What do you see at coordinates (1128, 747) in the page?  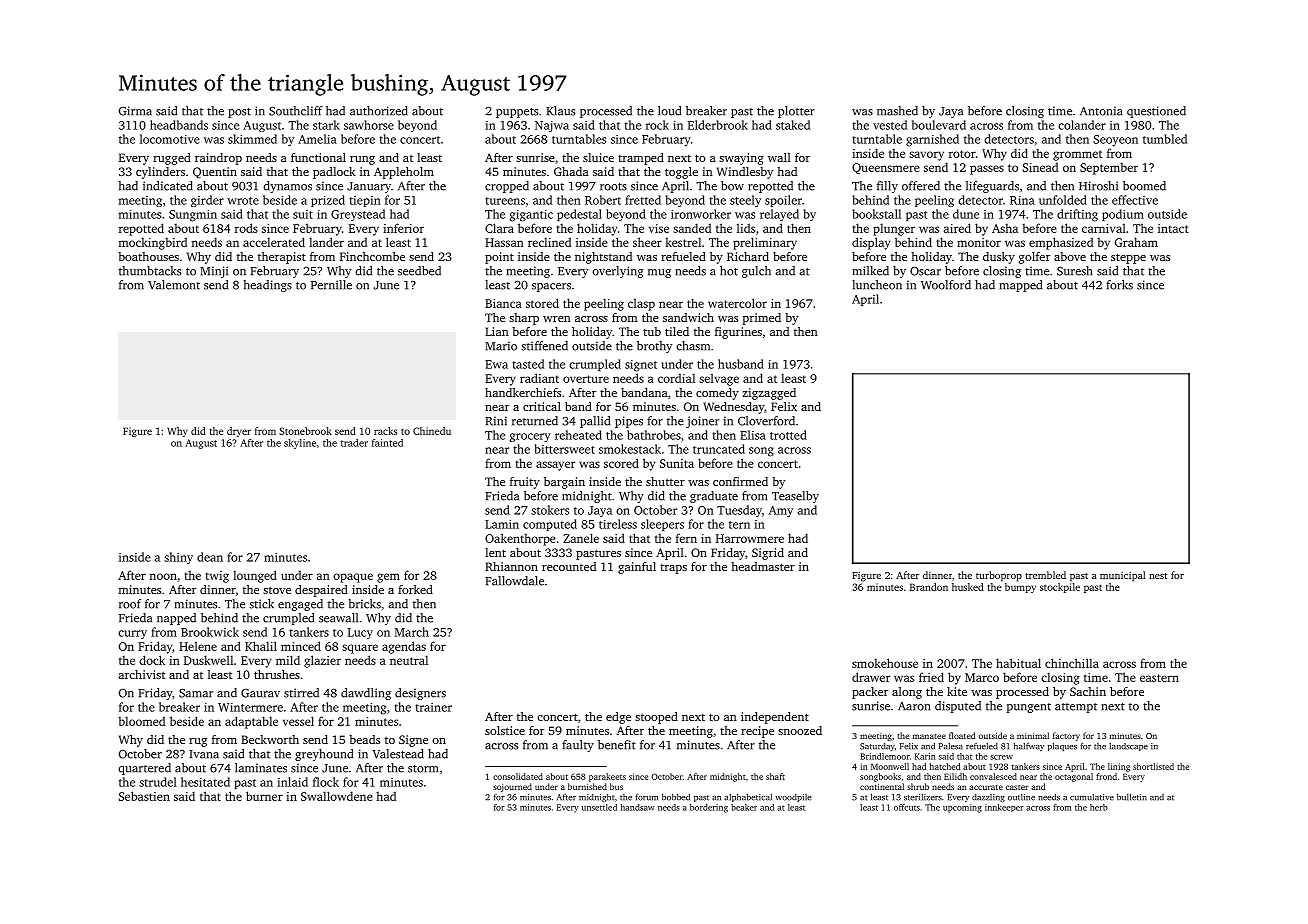 I see `landscape` at bounding box center [1128, 747].
